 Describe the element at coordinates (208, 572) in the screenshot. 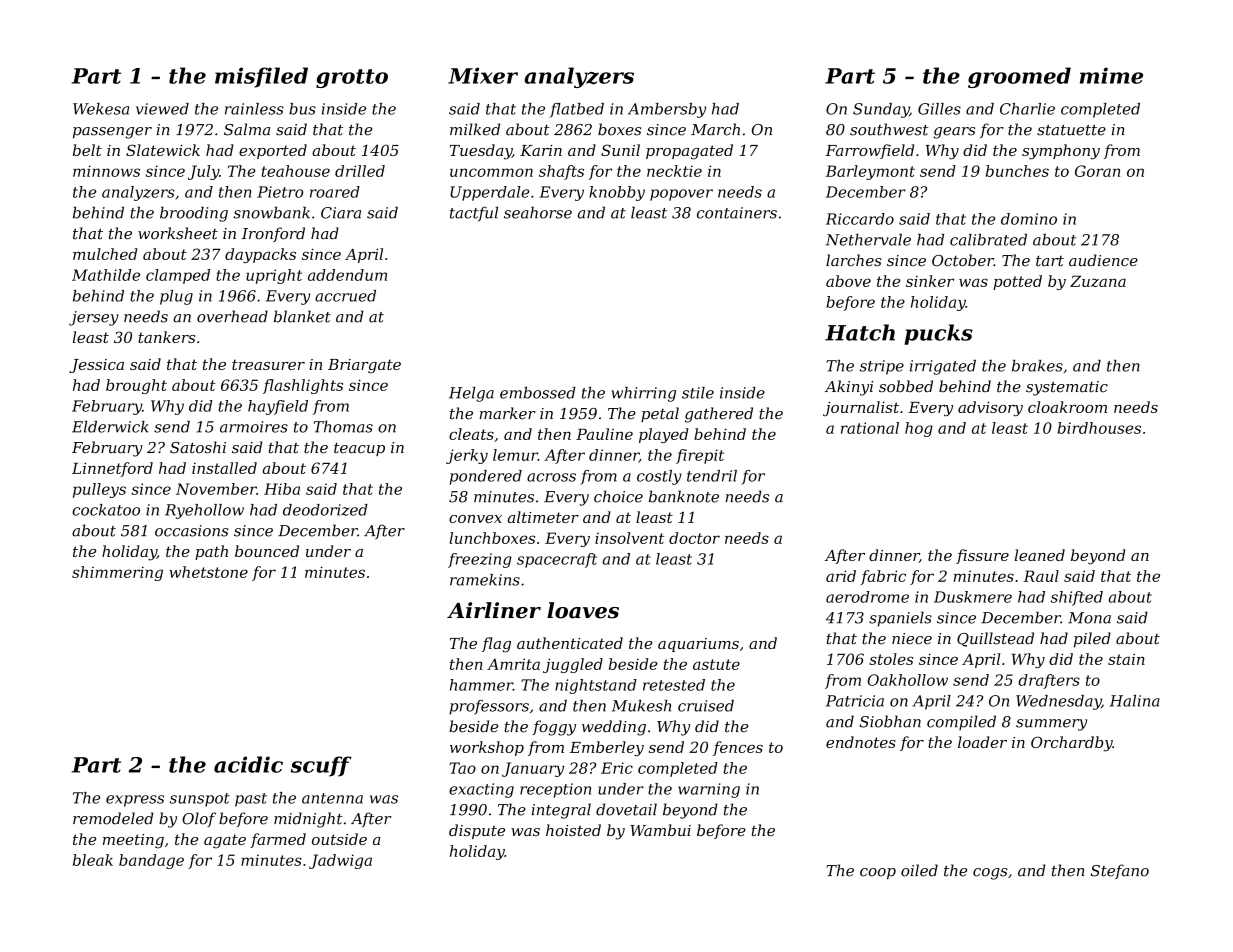

I see `whetstone` at that location.
